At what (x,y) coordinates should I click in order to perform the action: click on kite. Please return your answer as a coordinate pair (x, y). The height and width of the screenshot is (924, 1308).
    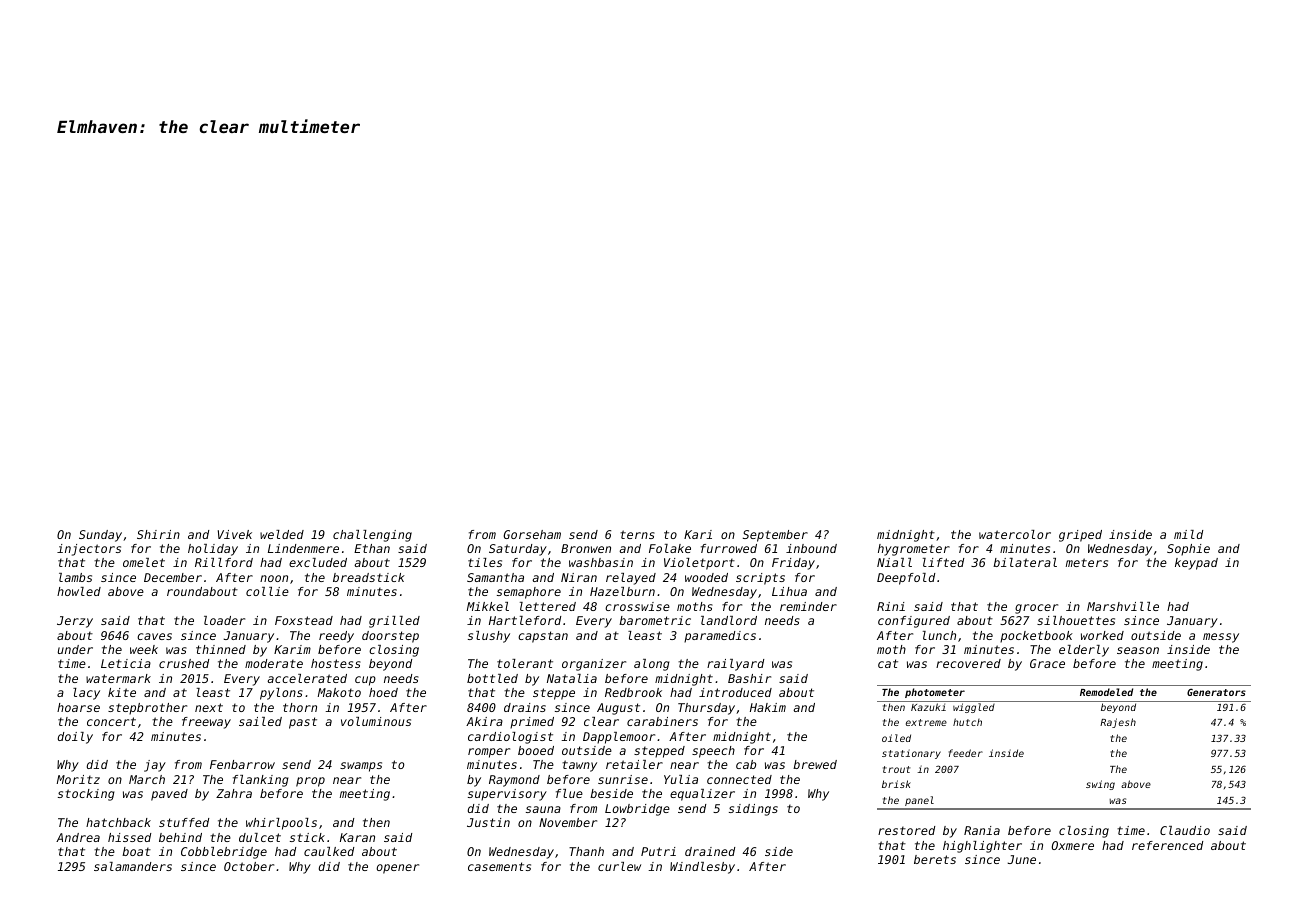
    Looking at the image, I should click on (122, 692).
